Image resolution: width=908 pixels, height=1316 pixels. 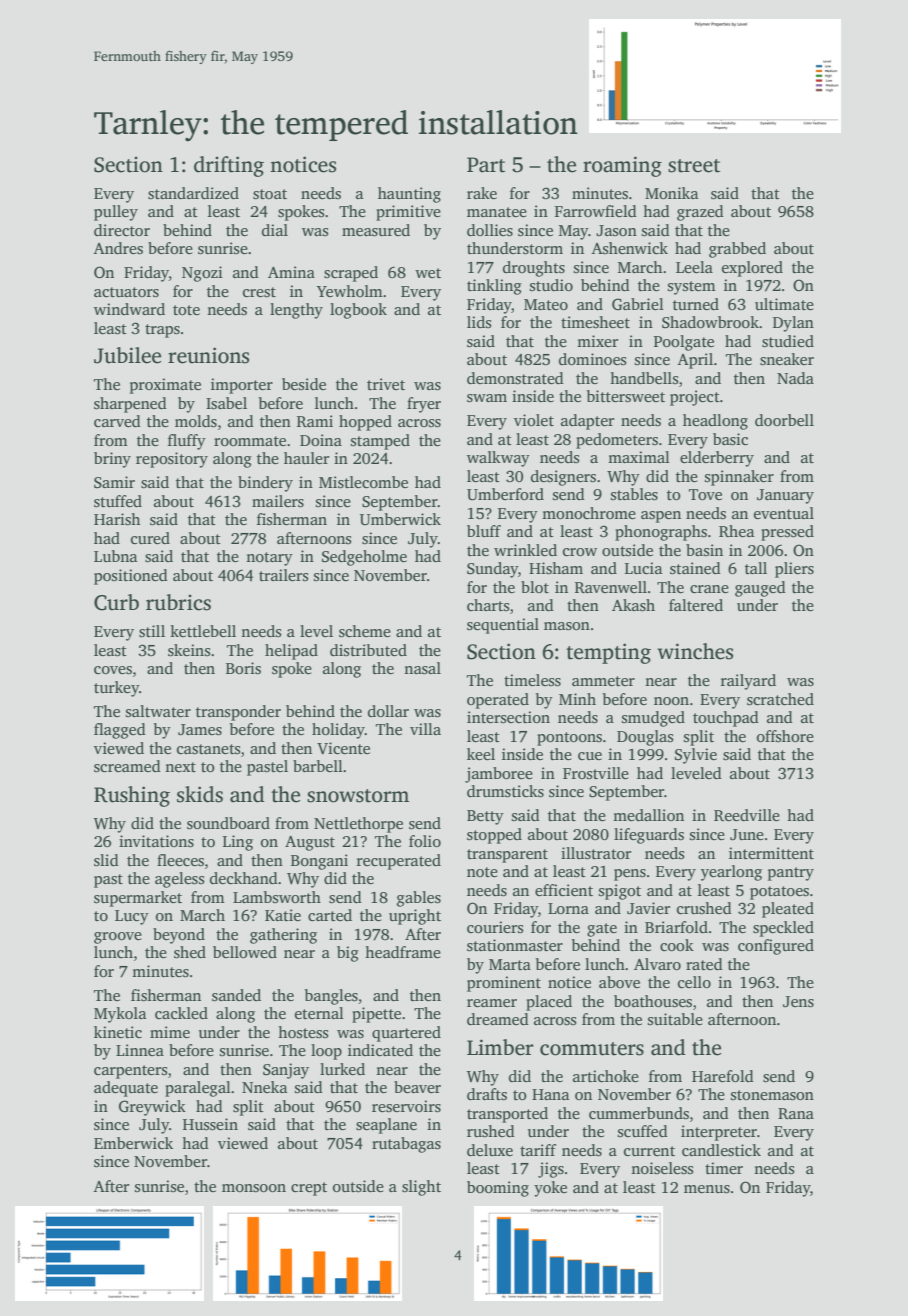 What do you see at coordinates (486, 165) in the screenshot?
I see `Part` at bounding box center [486, 165].
